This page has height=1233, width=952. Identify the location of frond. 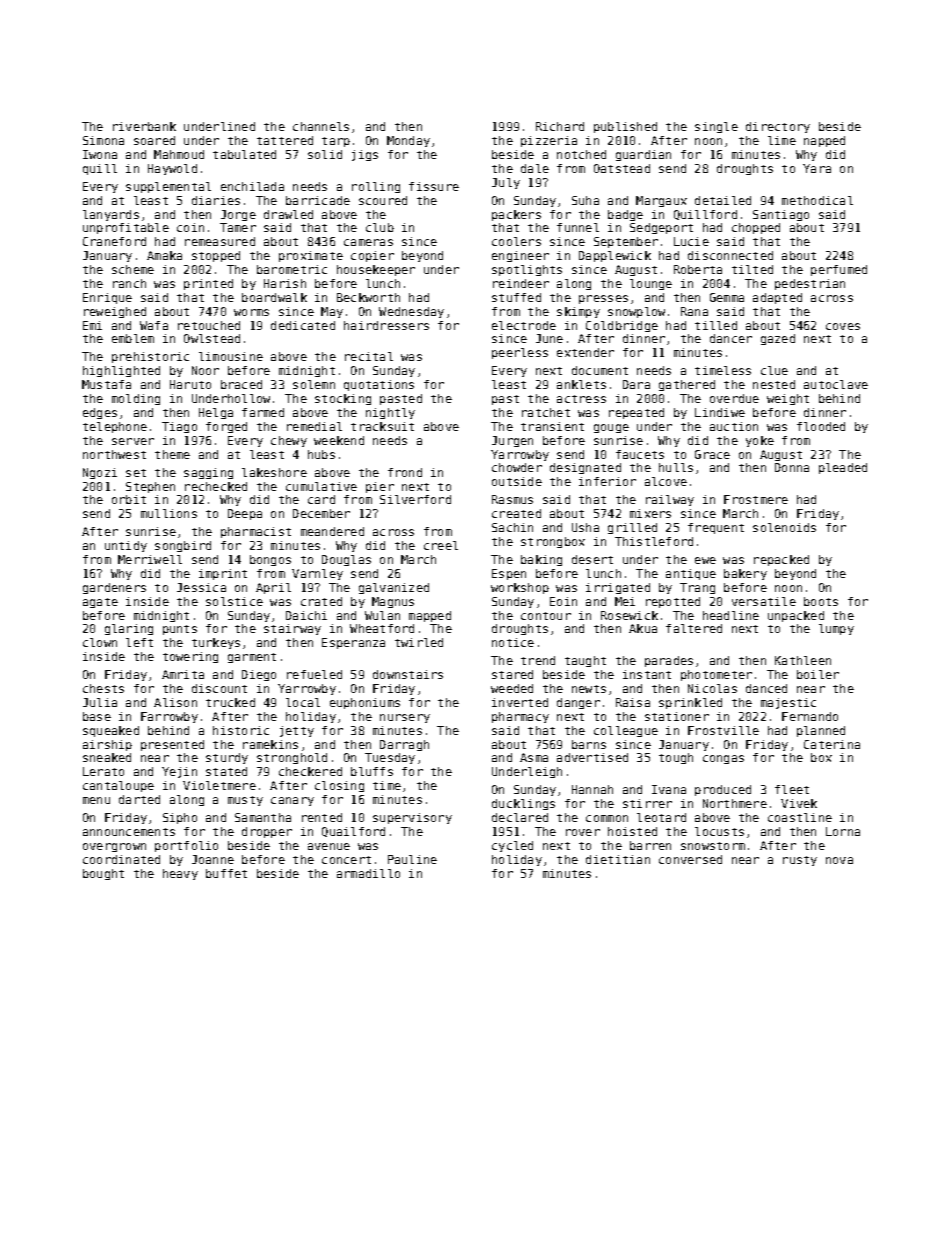
(405, 472).
